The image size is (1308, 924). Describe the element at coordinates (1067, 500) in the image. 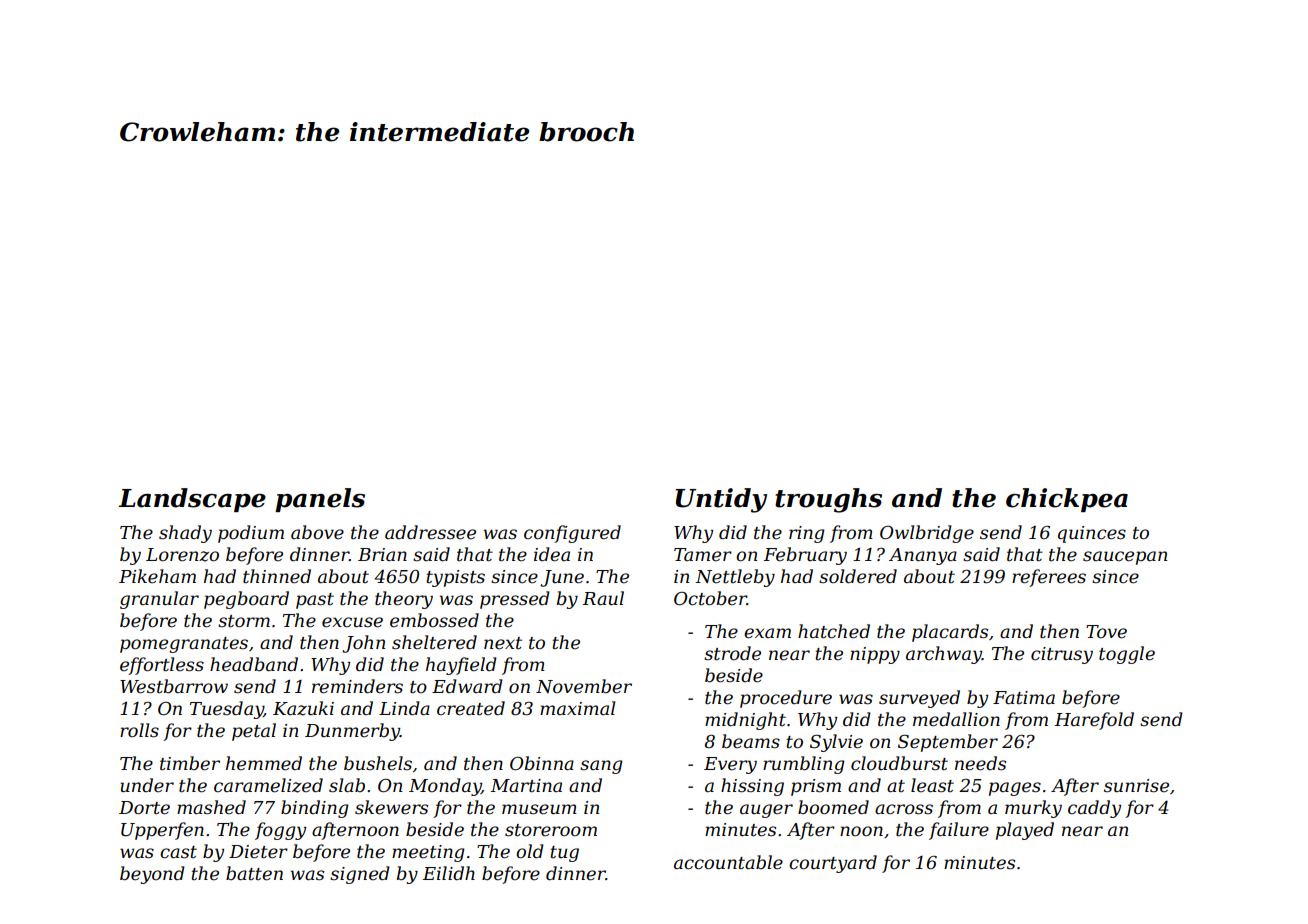

I see `chickpea` at that location.
